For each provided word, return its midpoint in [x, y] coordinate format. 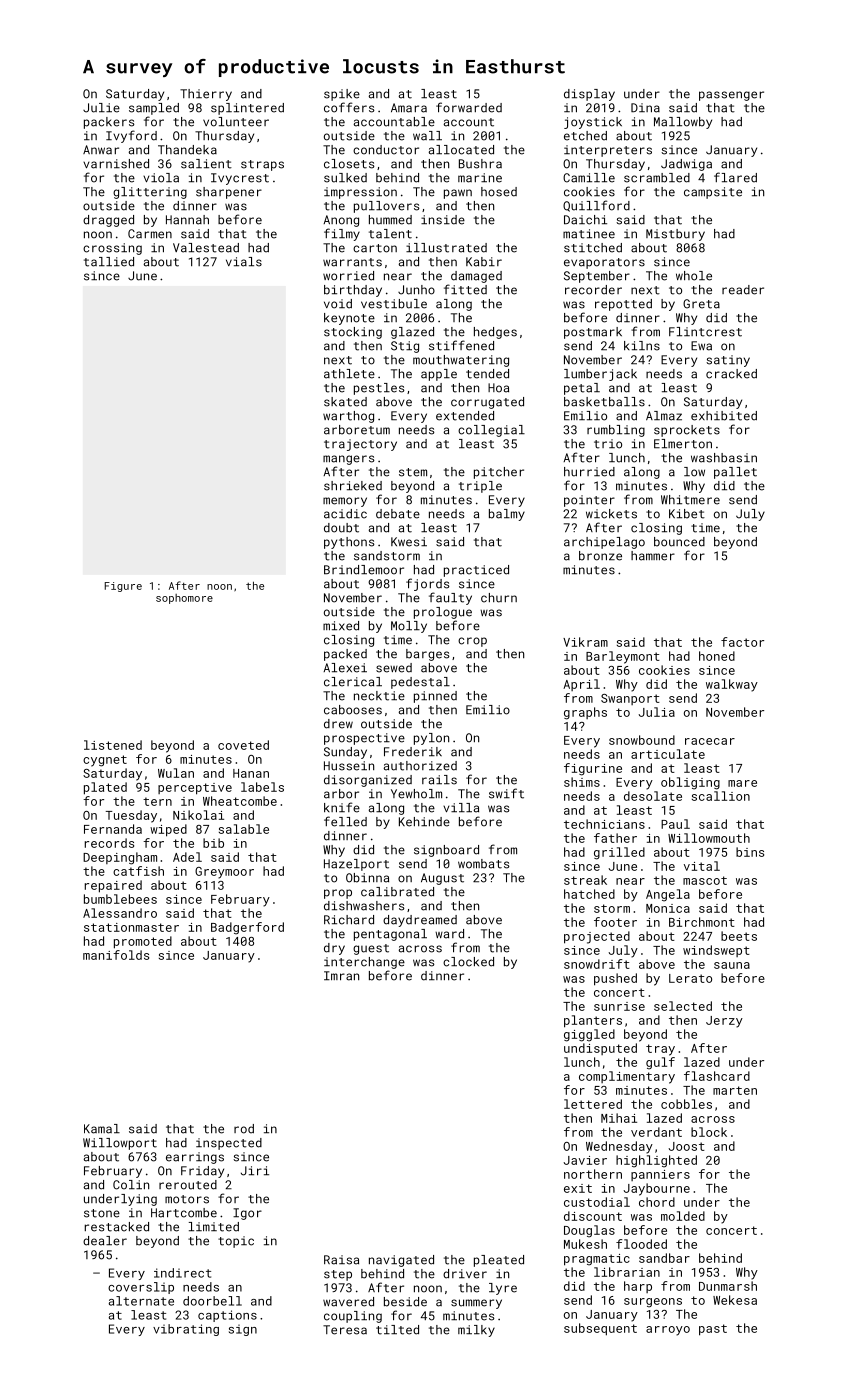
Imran [341, 976]
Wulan [176, 773]
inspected [229, 1144]
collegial [491, 431]
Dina [645, 108]
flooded [641, 1244]
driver [465, 1274]
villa [461, 808]
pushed [615, 979]
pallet [735, 473]
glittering [150, 193]
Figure [123, 587]
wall [427, 136]
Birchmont [702, 922]
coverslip [141, 1288]
